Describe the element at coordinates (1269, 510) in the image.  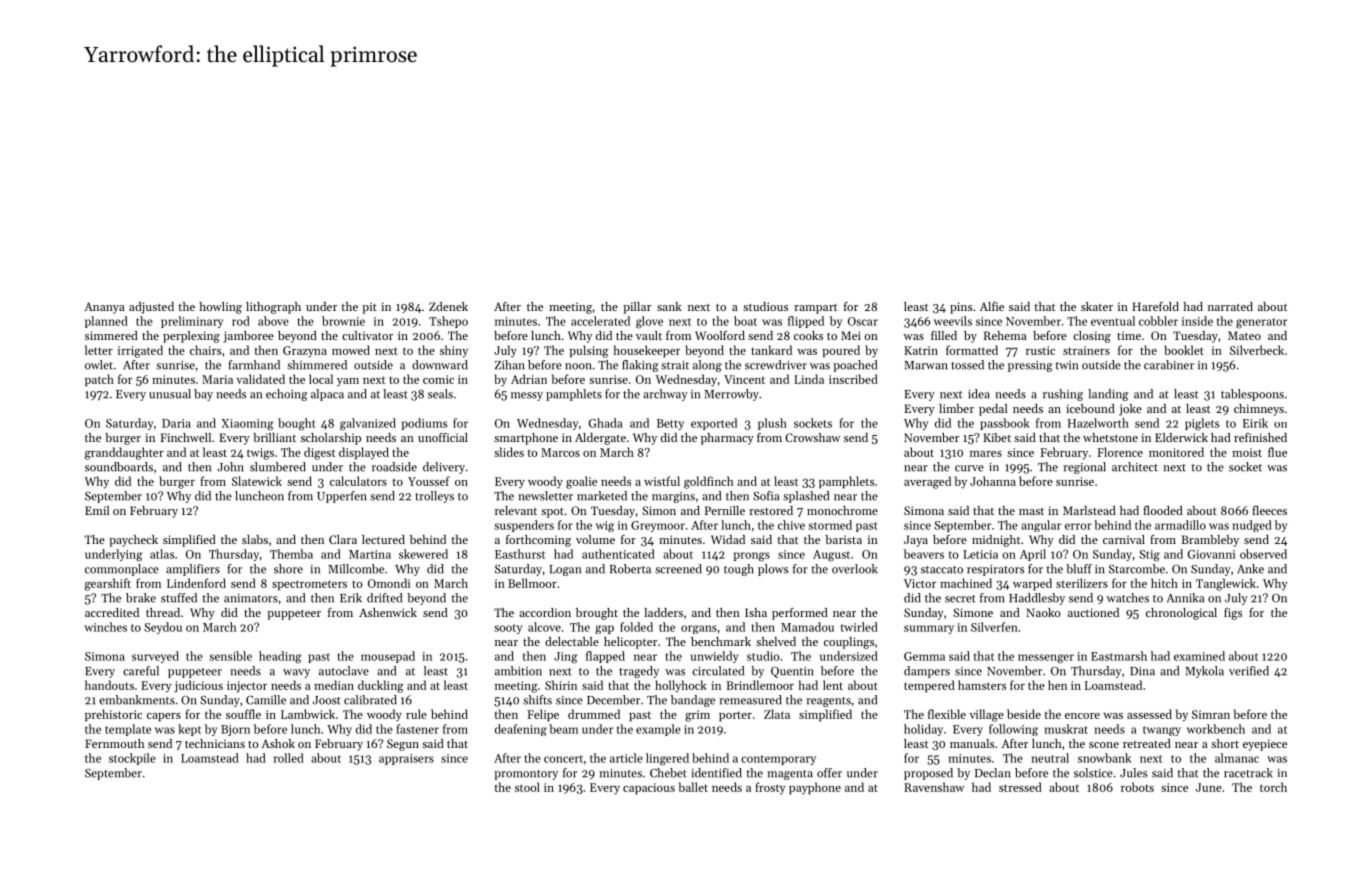
I see `fleeces` at that location.
